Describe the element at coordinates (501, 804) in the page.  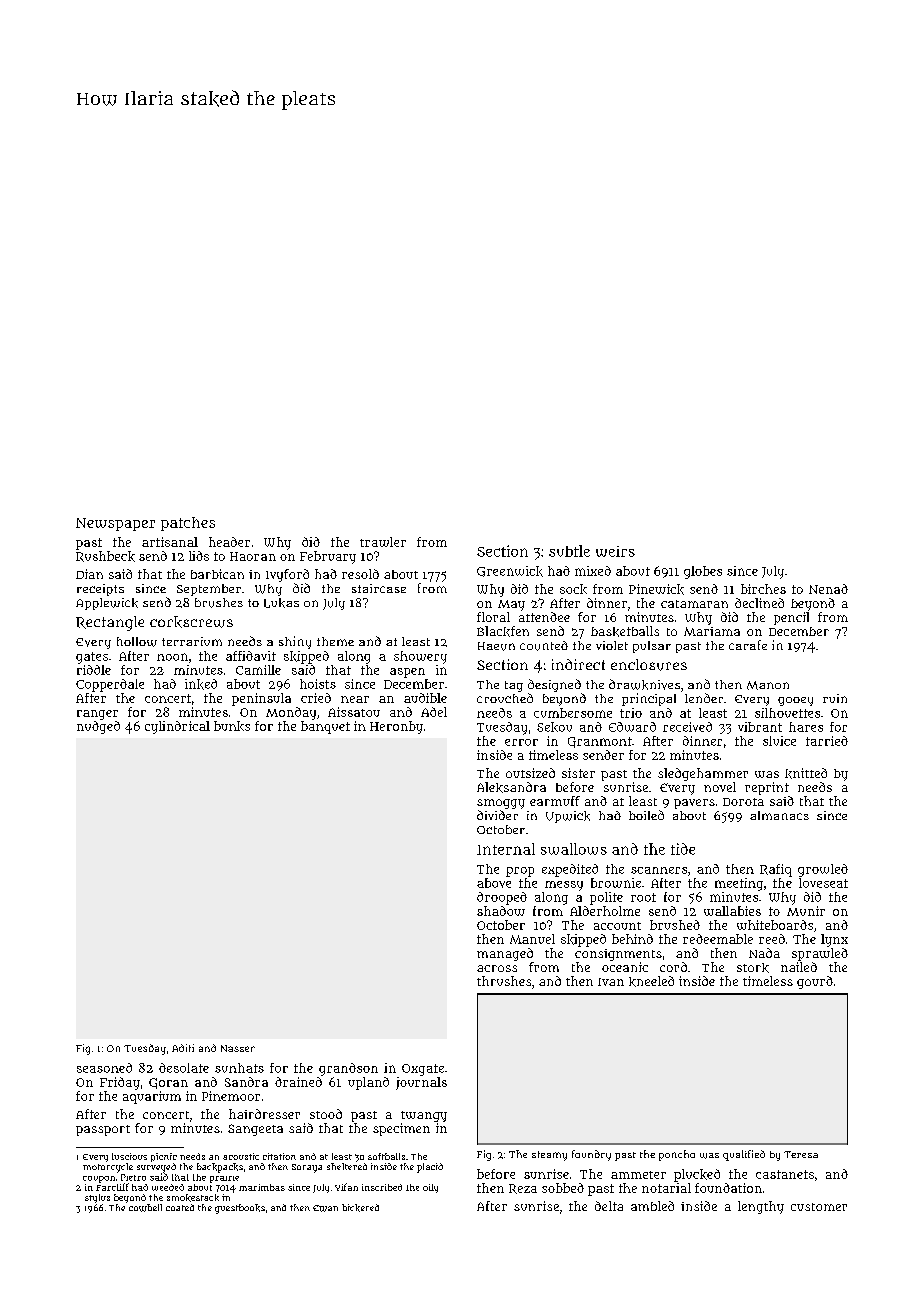
I see `smoggy` at that location.
